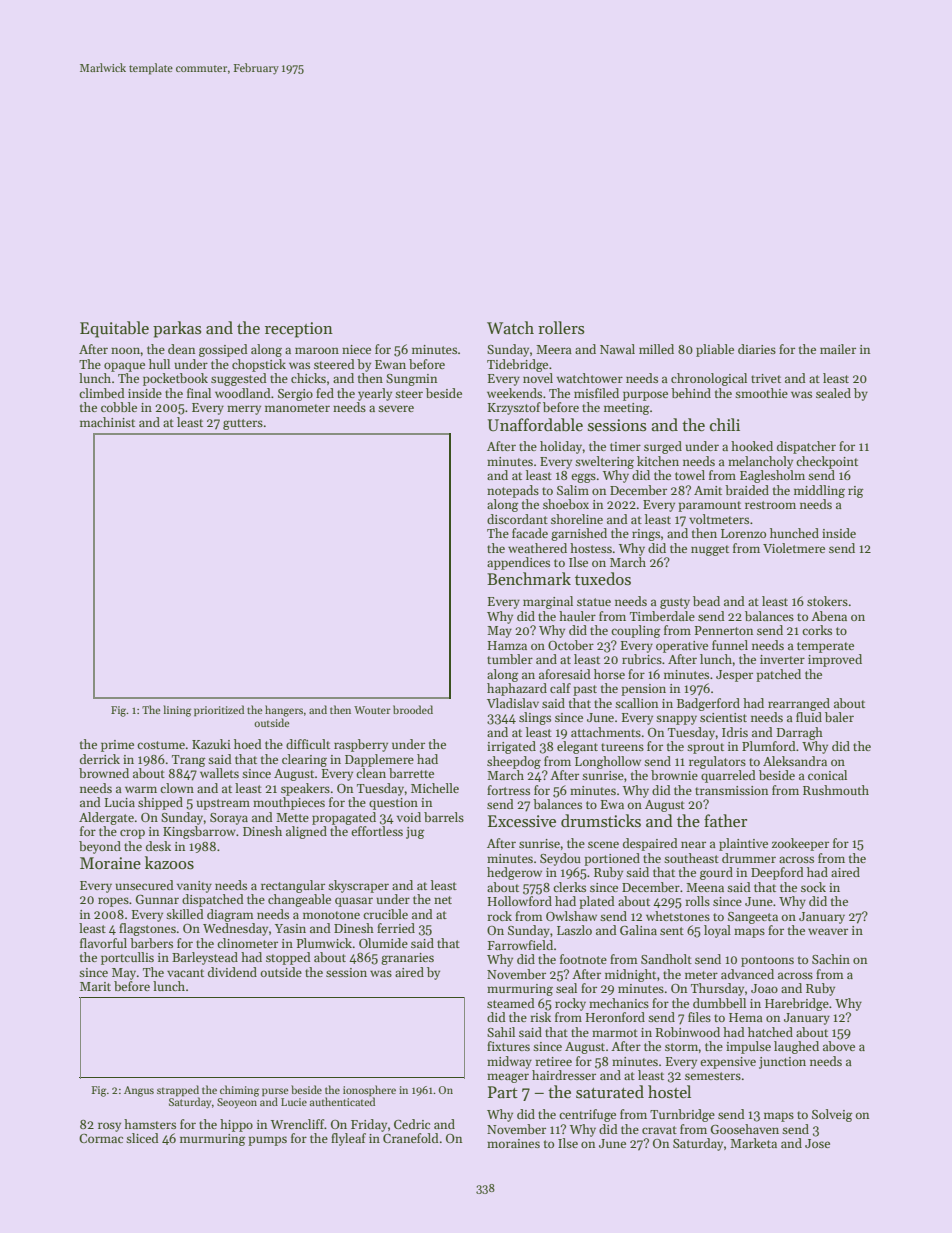  I want to click on pumps, so click(267, 1141).
